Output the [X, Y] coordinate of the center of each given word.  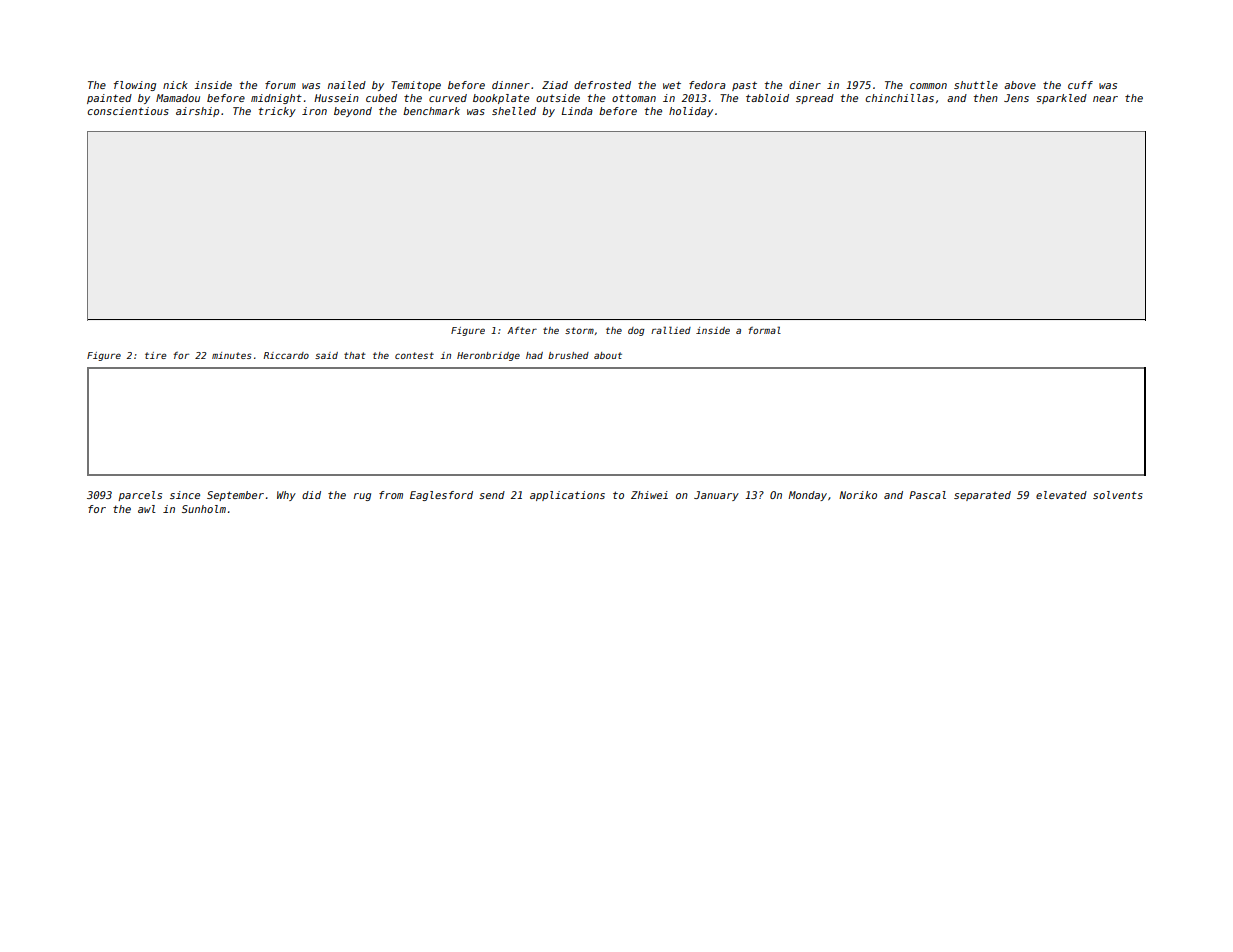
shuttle [976, 85]
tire [156, 355]
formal [764, 330]
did [311, 495]
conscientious [128, 111]
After [522, 330]
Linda [577, 111]
